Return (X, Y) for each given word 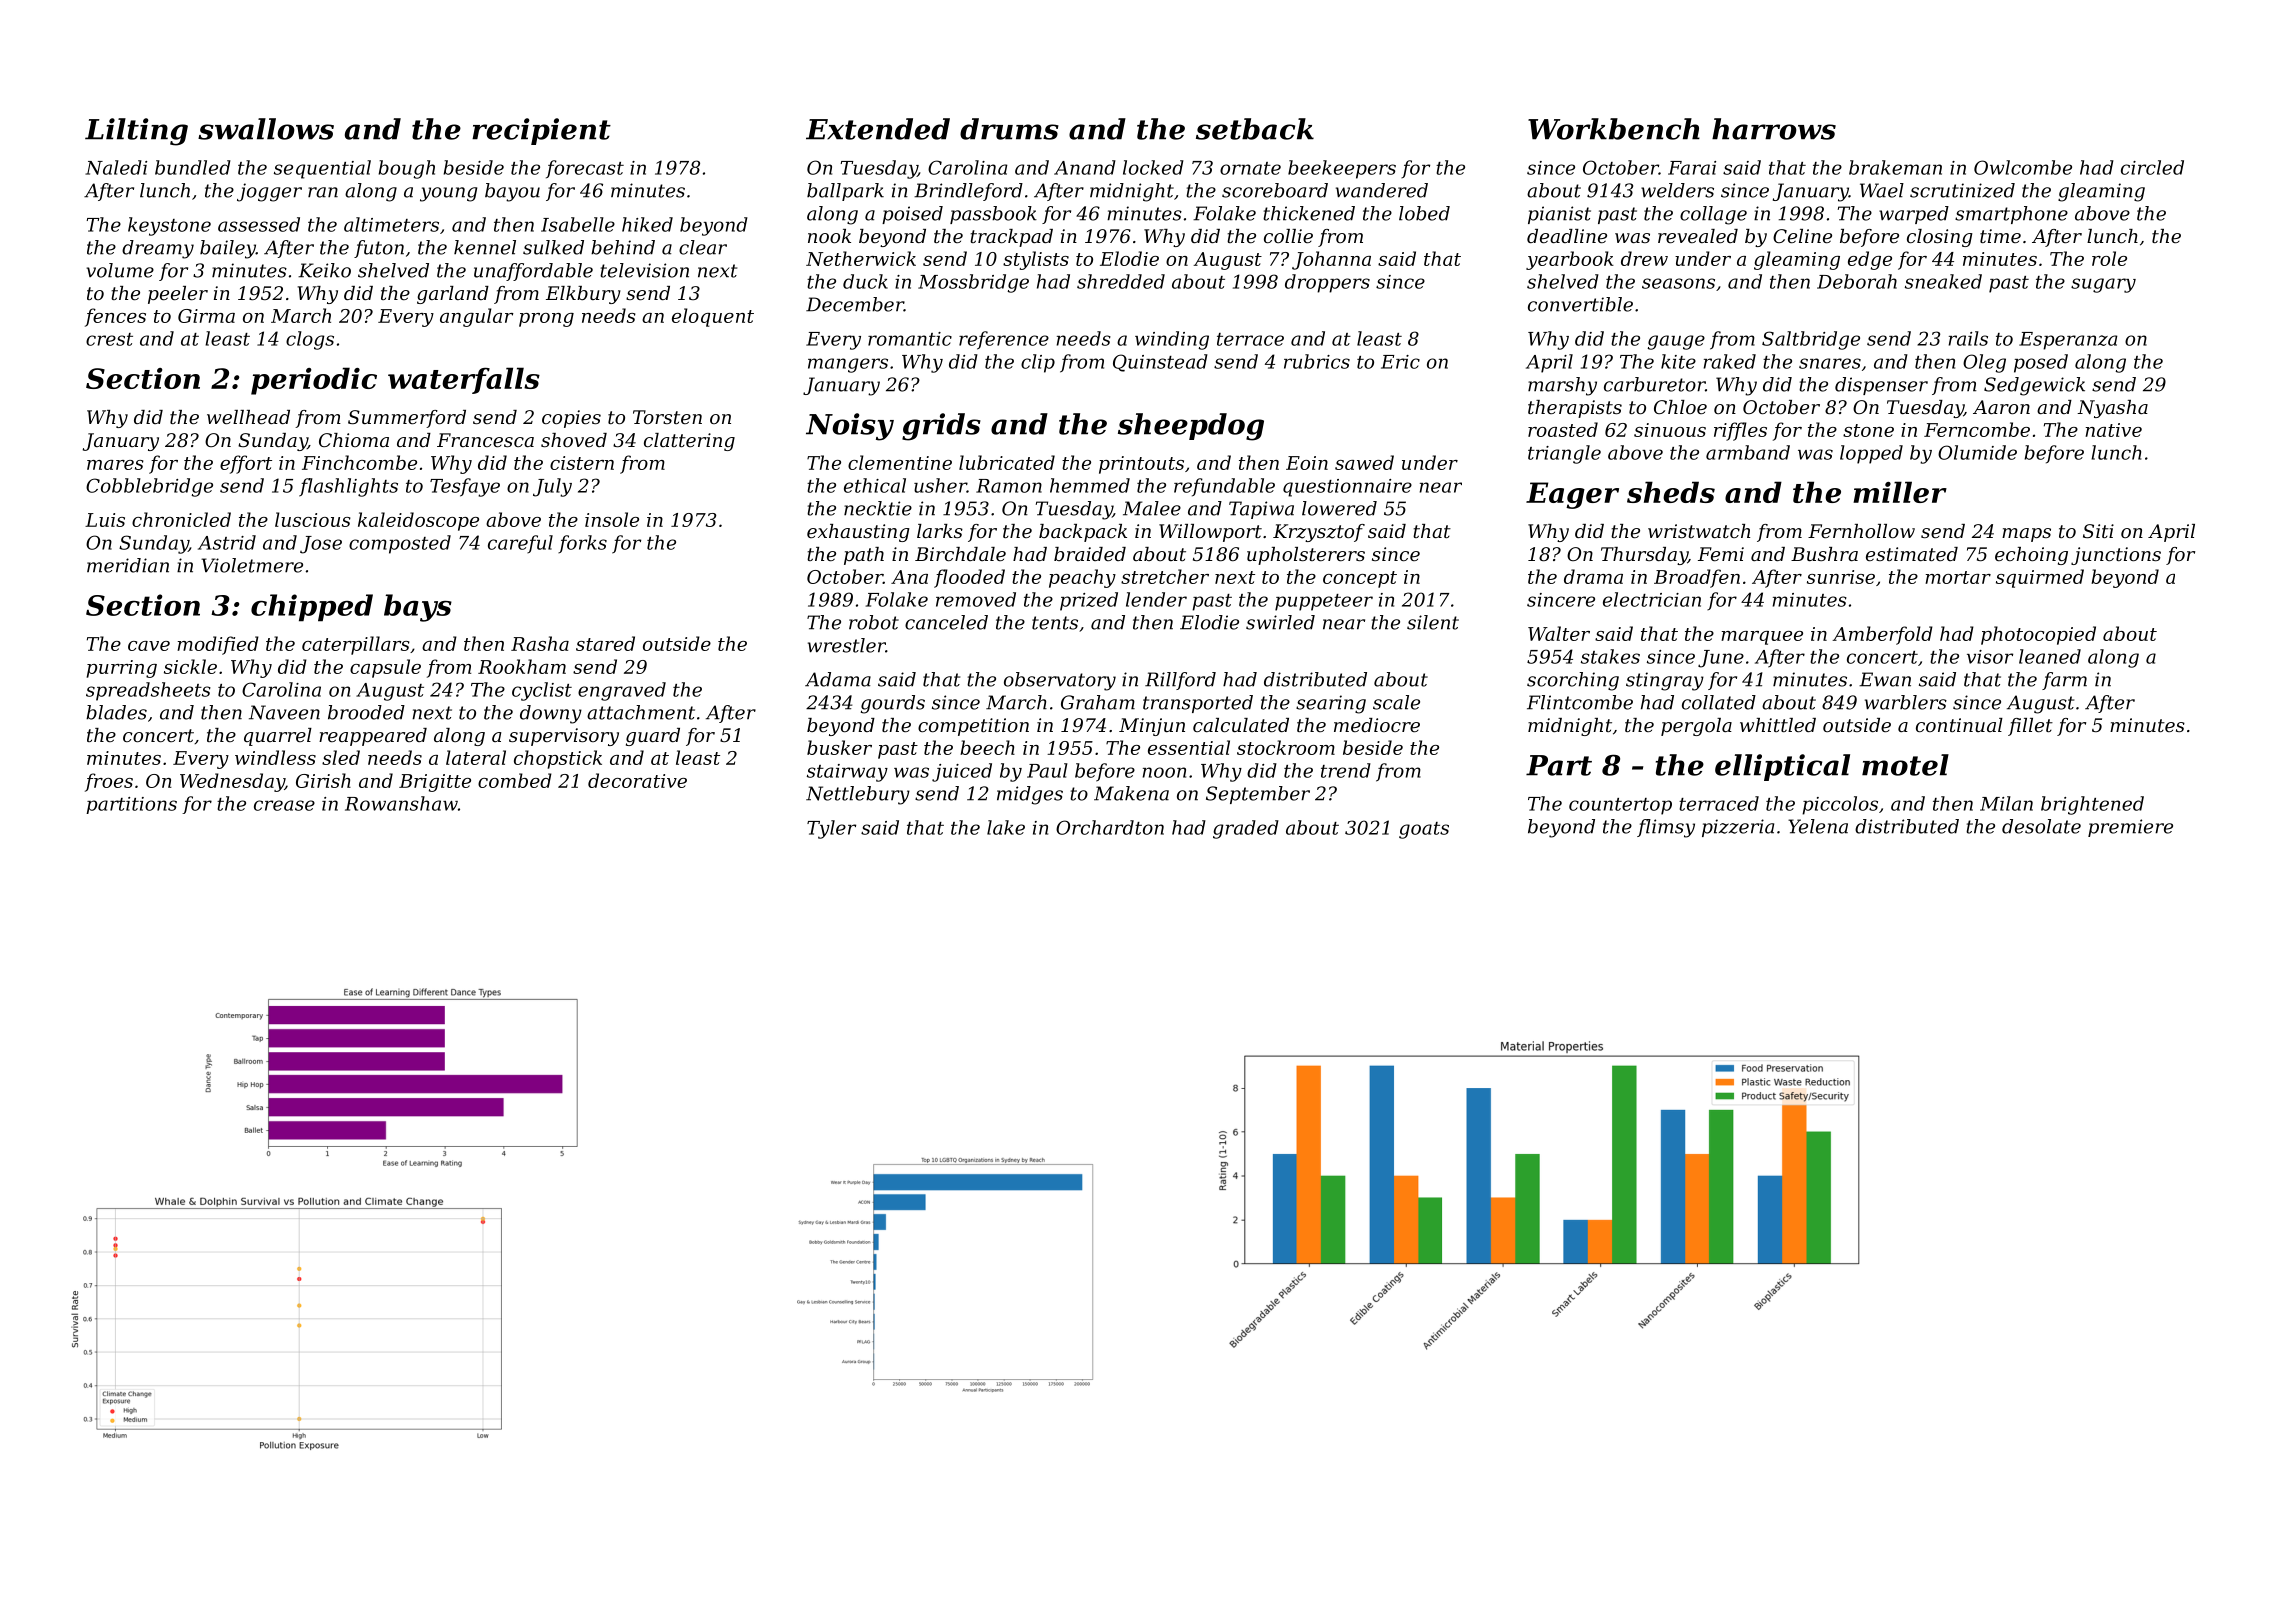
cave (149, 646)
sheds (1671, 492)
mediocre (1377, 725)
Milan (2006, 803)
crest (109, 339)
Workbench (1614, 129)
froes (109, 782)
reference (1004, 340)
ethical (875, 485)
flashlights (348, 487)
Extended (878, 129)
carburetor (1654, 384)
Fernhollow (1861, 531)
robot (874, 622)
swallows (266, 129)
